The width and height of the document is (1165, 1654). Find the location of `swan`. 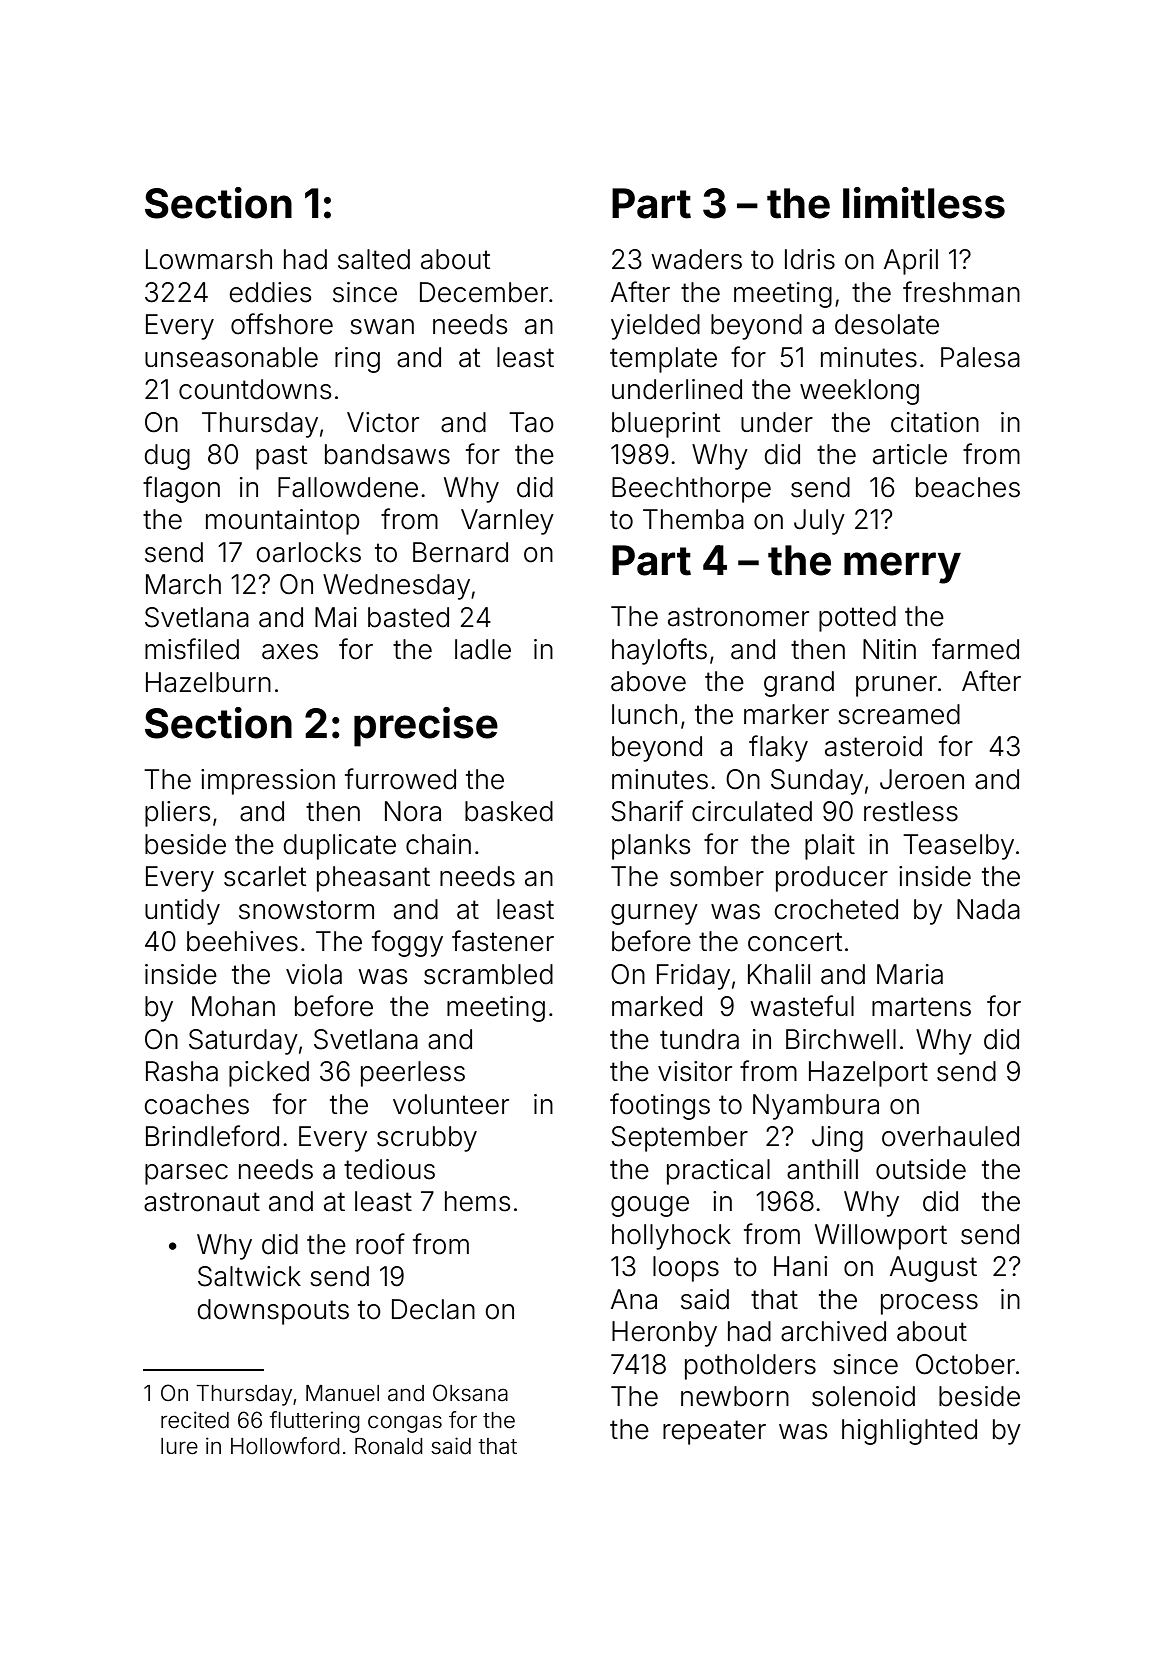

swan is located at coordinates (382, 327).
